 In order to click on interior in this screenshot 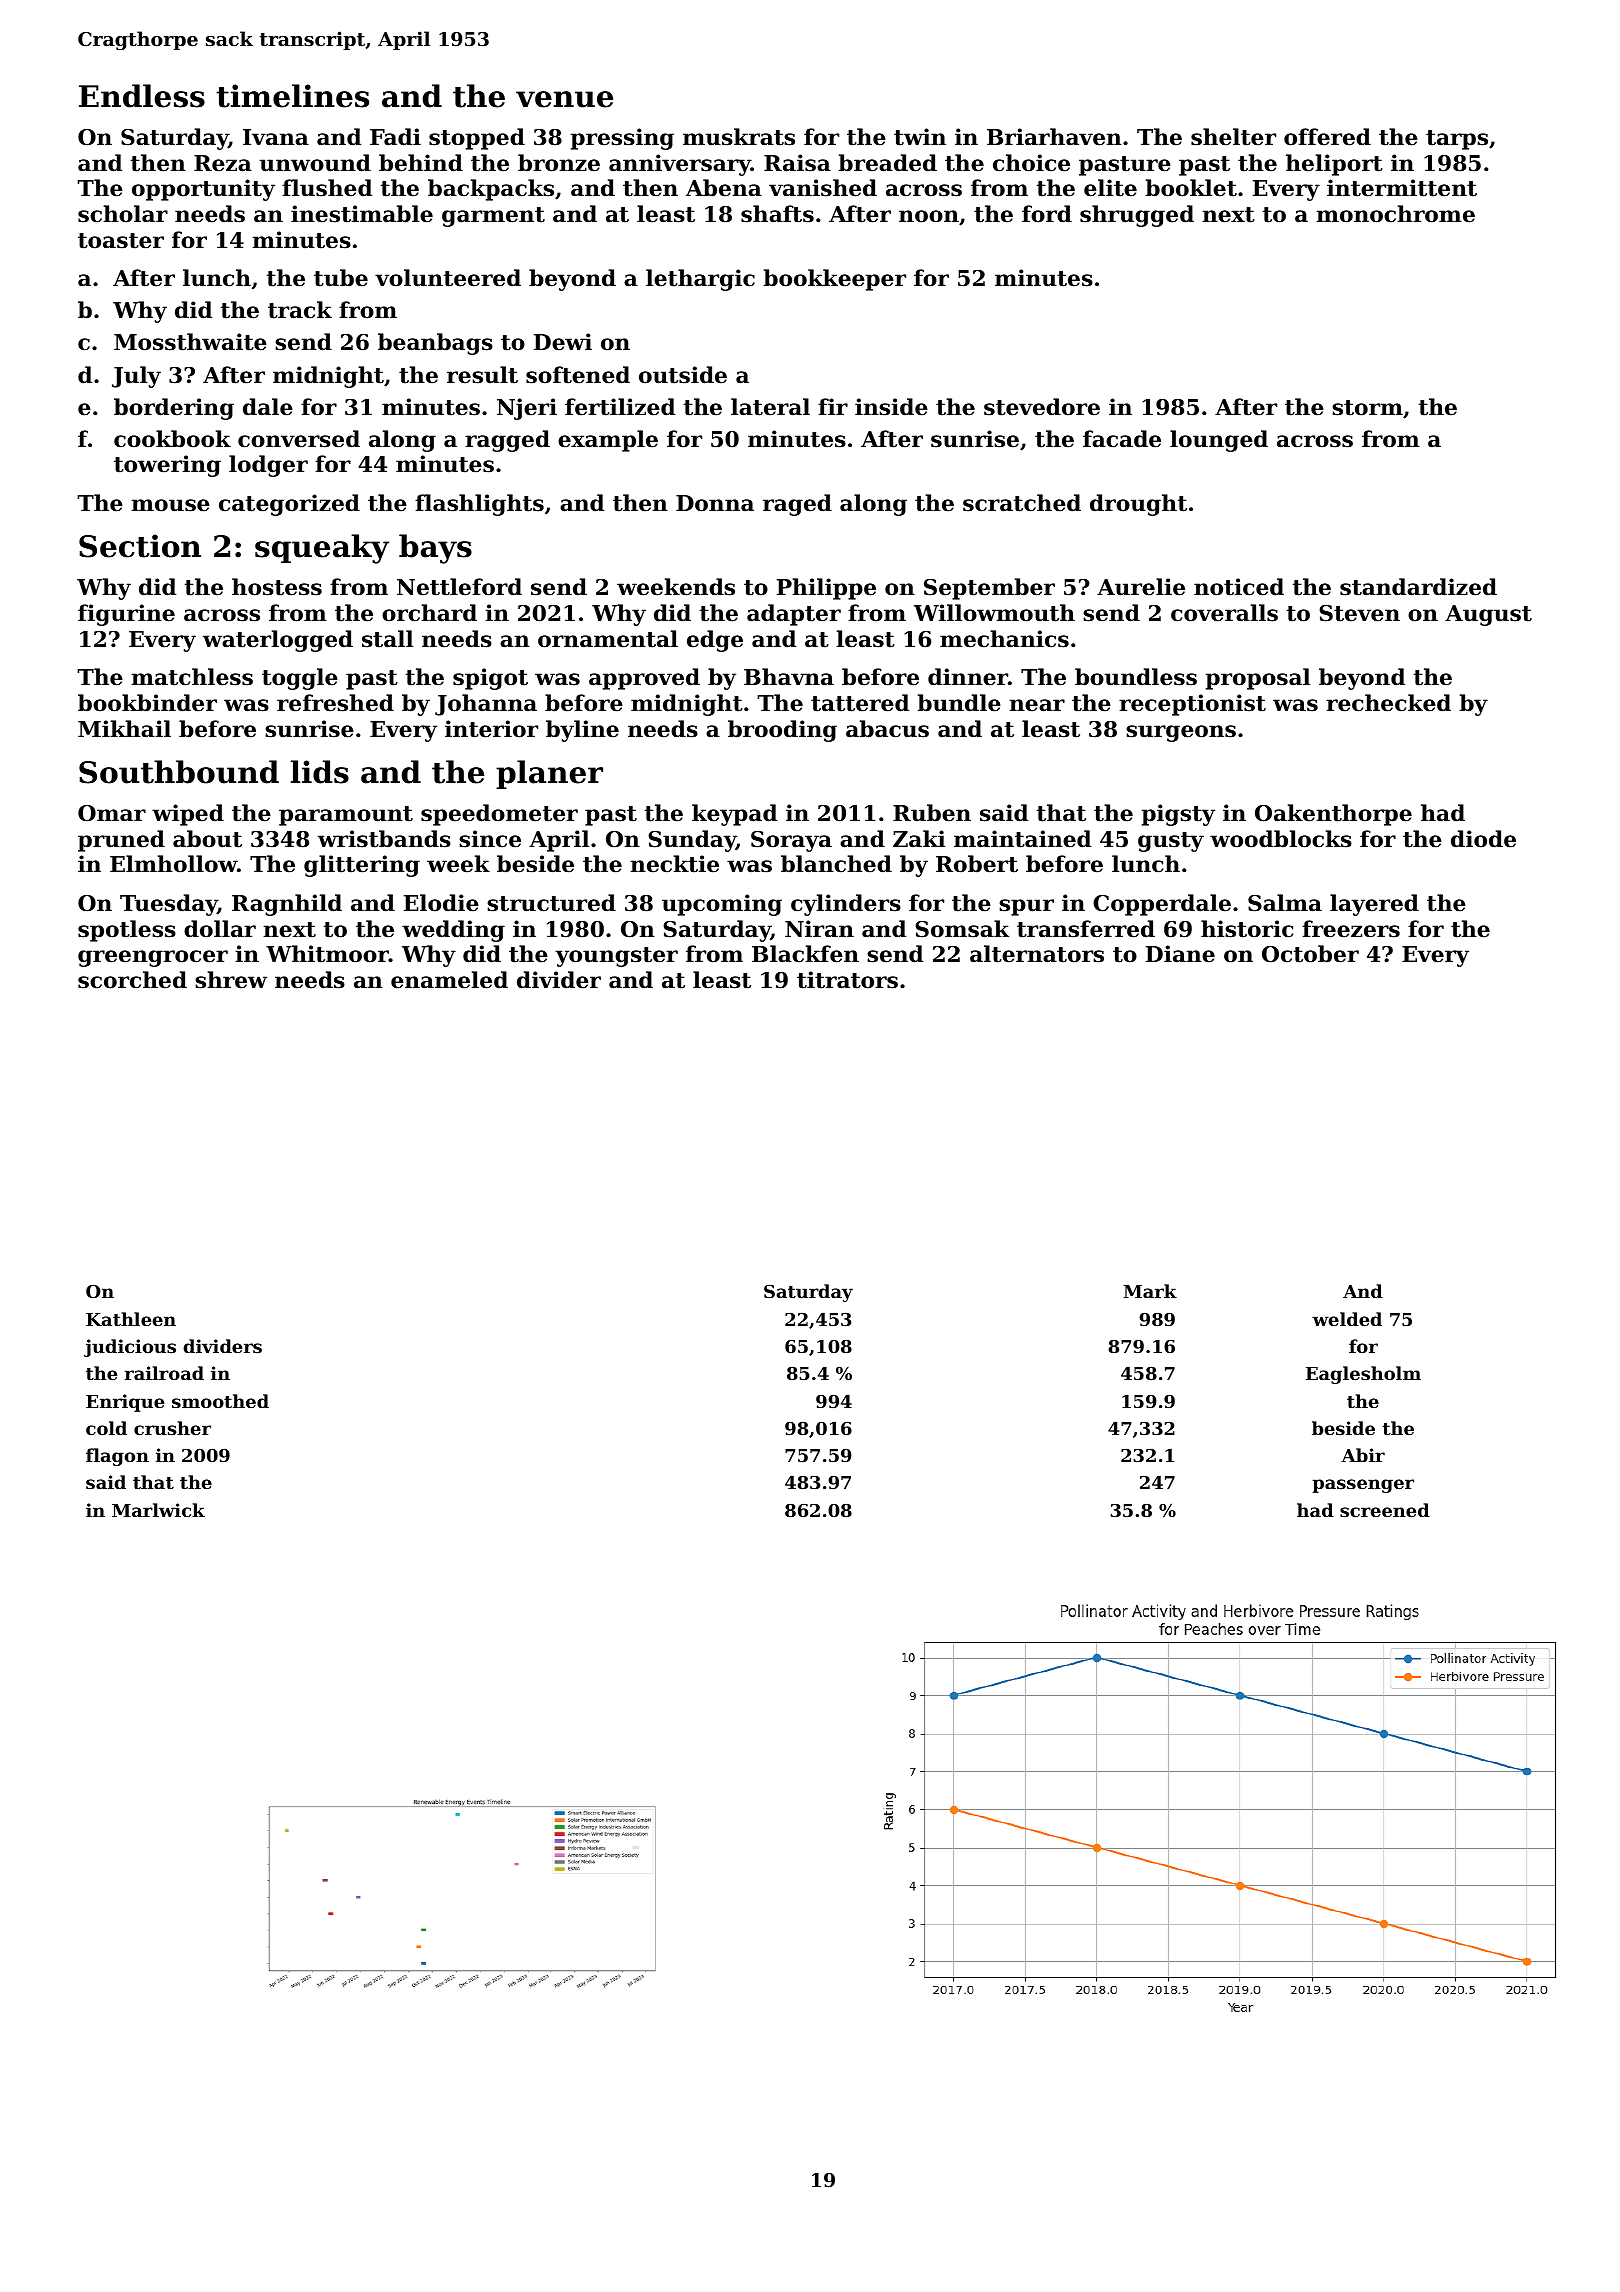, I will do `click(491, 729)`.
